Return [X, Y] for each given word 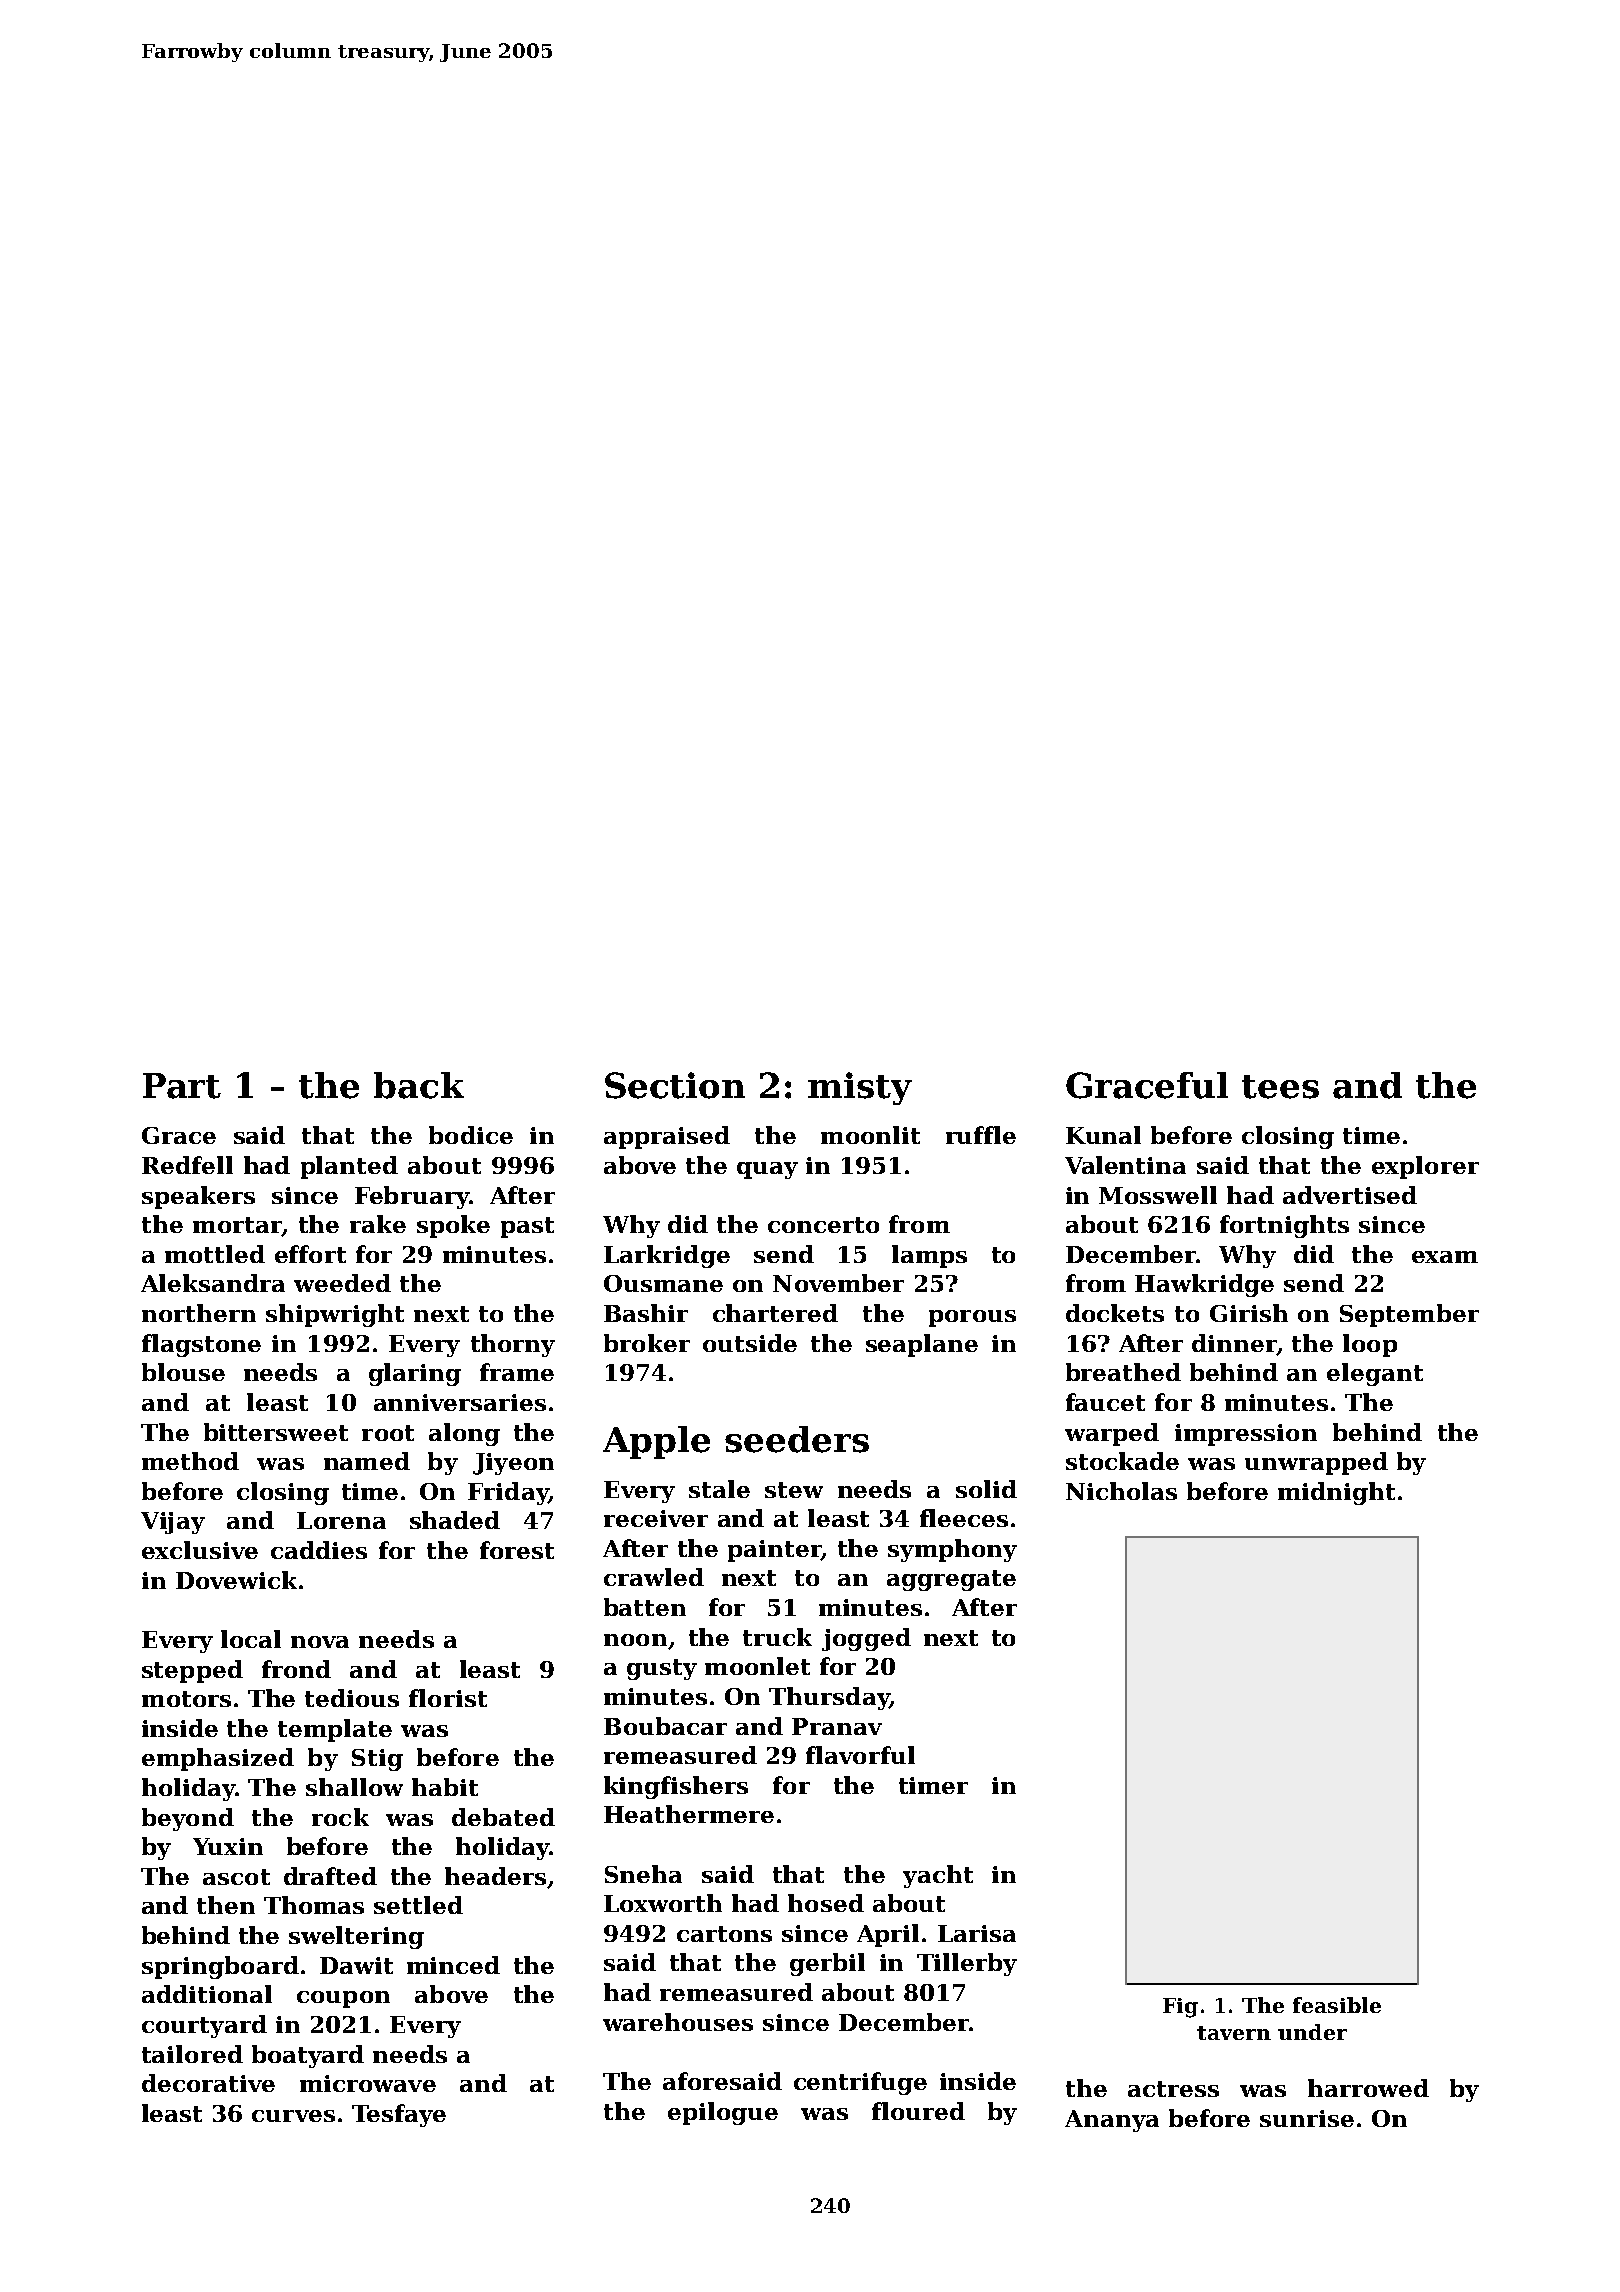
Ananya [1112, 2121]
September [1409, 1315]
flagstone [201, 1345]
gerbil [827, 1964]
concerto [823, 1225]
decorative [208, 2083]
